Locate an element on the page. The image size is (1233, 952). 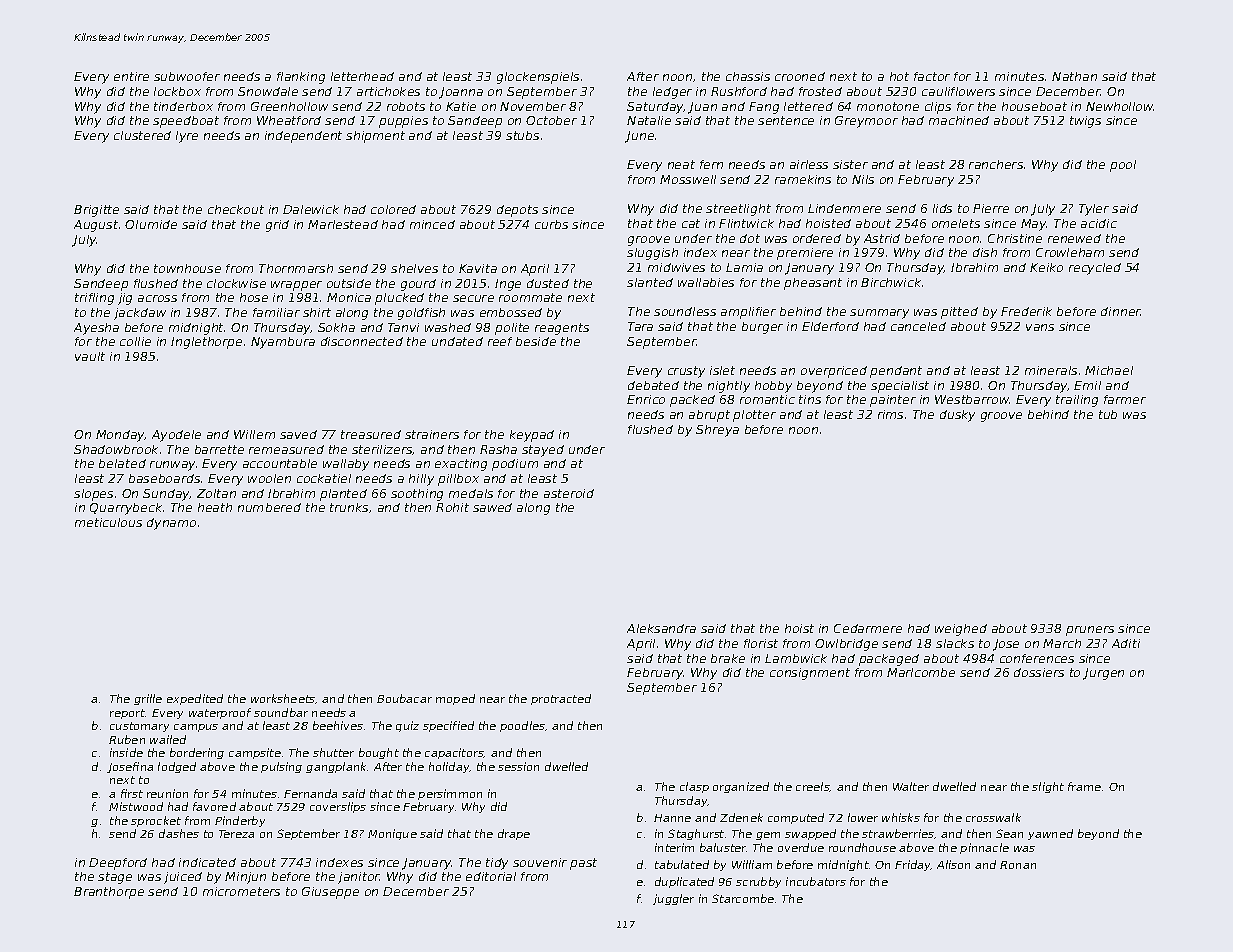
Michael is located at coordinates (1109, 370).
